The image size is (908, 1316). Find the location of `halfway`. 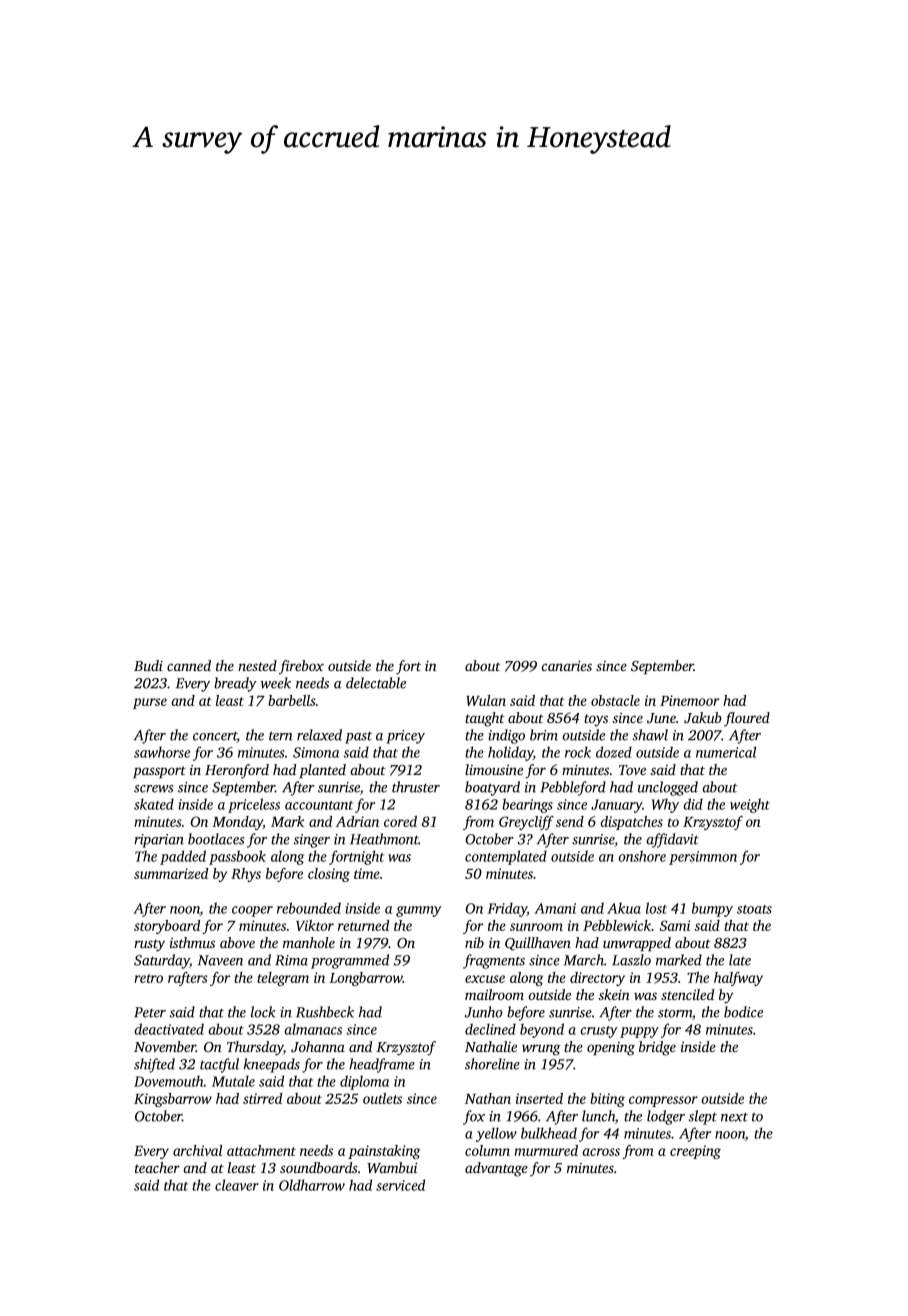

halfway is located at coordinates (738, 979).
